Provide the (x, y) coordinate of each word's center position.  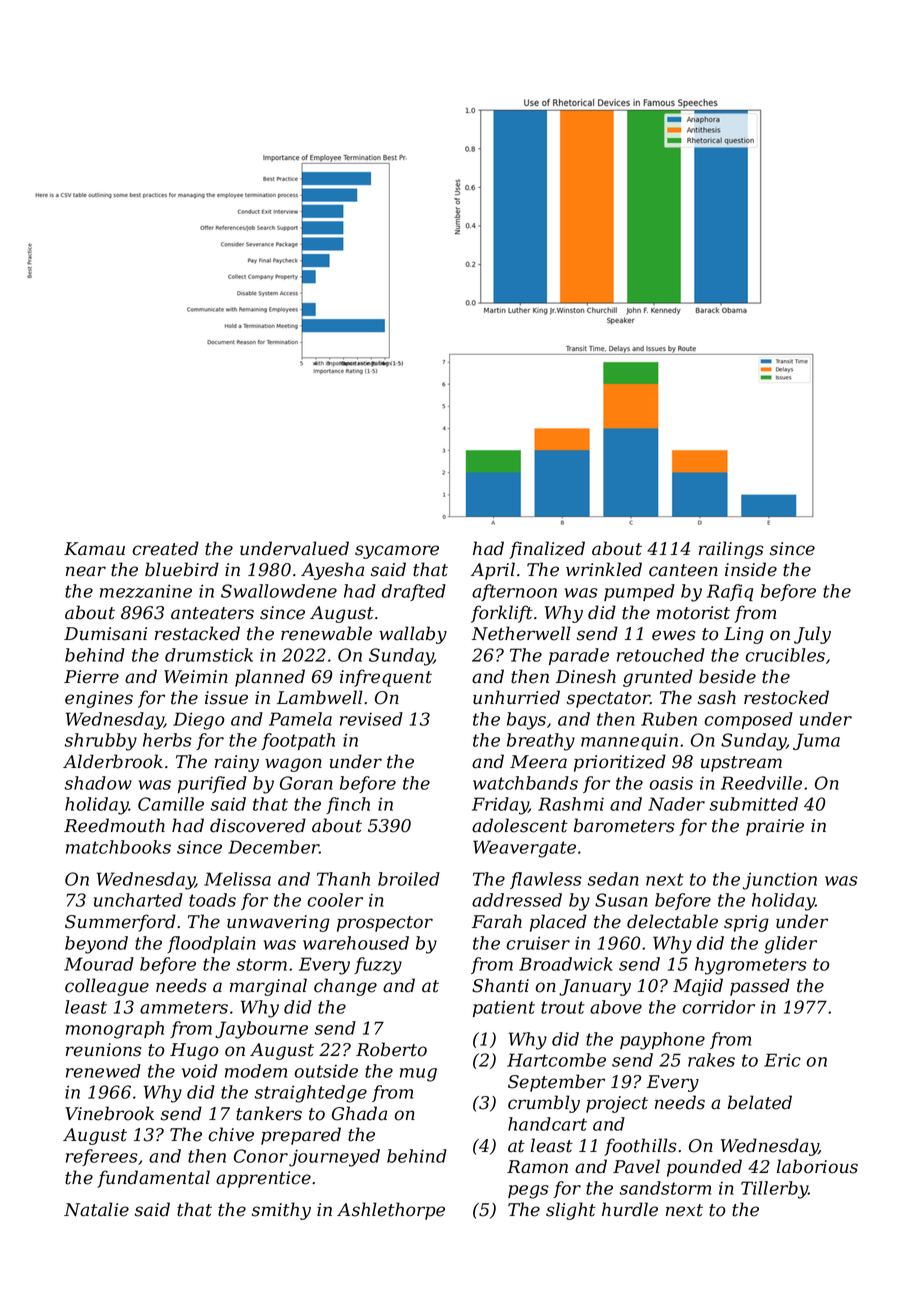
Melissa (237, 879)
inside (751, 569)
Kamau (94, 549)
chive (231, 1134)
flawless (546, 880)
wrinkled (604, 569)
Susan (621, 900)
